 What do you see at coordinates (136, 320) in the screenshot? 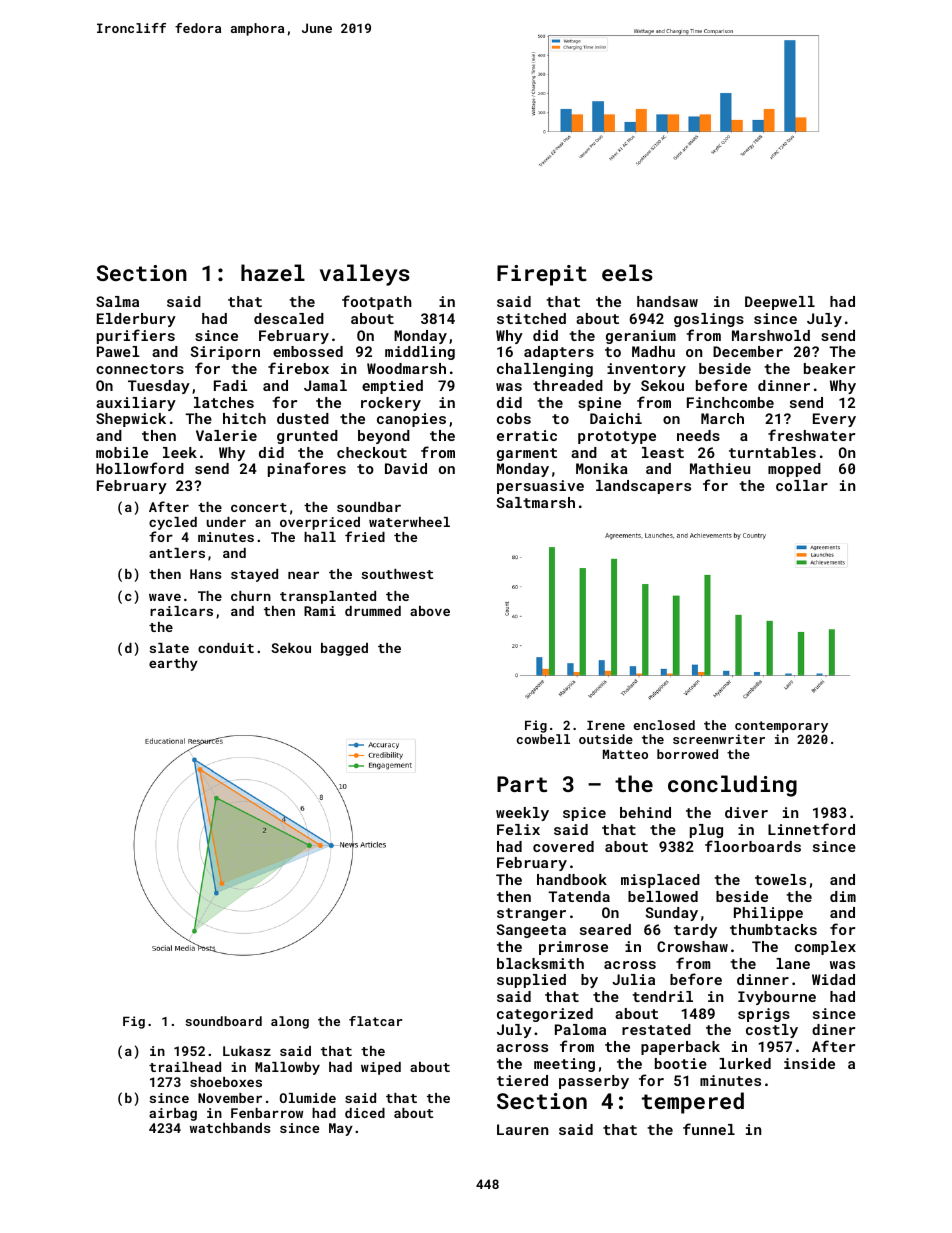
I see `Elderbury` at bounding box center [136, 320].
